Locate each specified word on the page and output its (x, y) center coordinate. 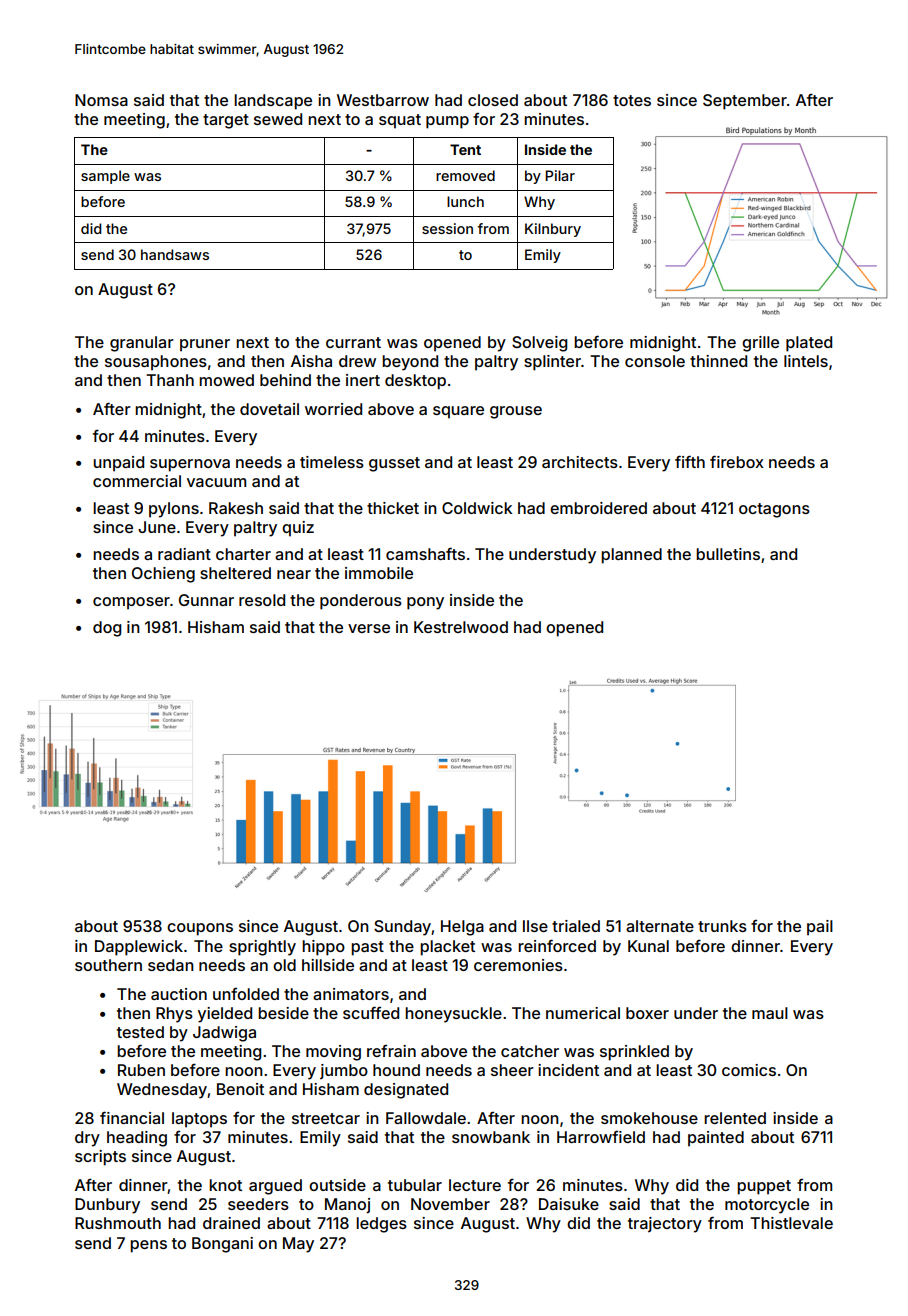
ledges (381, 1225)
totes (632, 100)
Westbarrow (383, 100)
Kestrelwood (461, 627)
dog (107, 629)
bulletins (728, 554)
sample (105, 177)
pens (148, 1246)
